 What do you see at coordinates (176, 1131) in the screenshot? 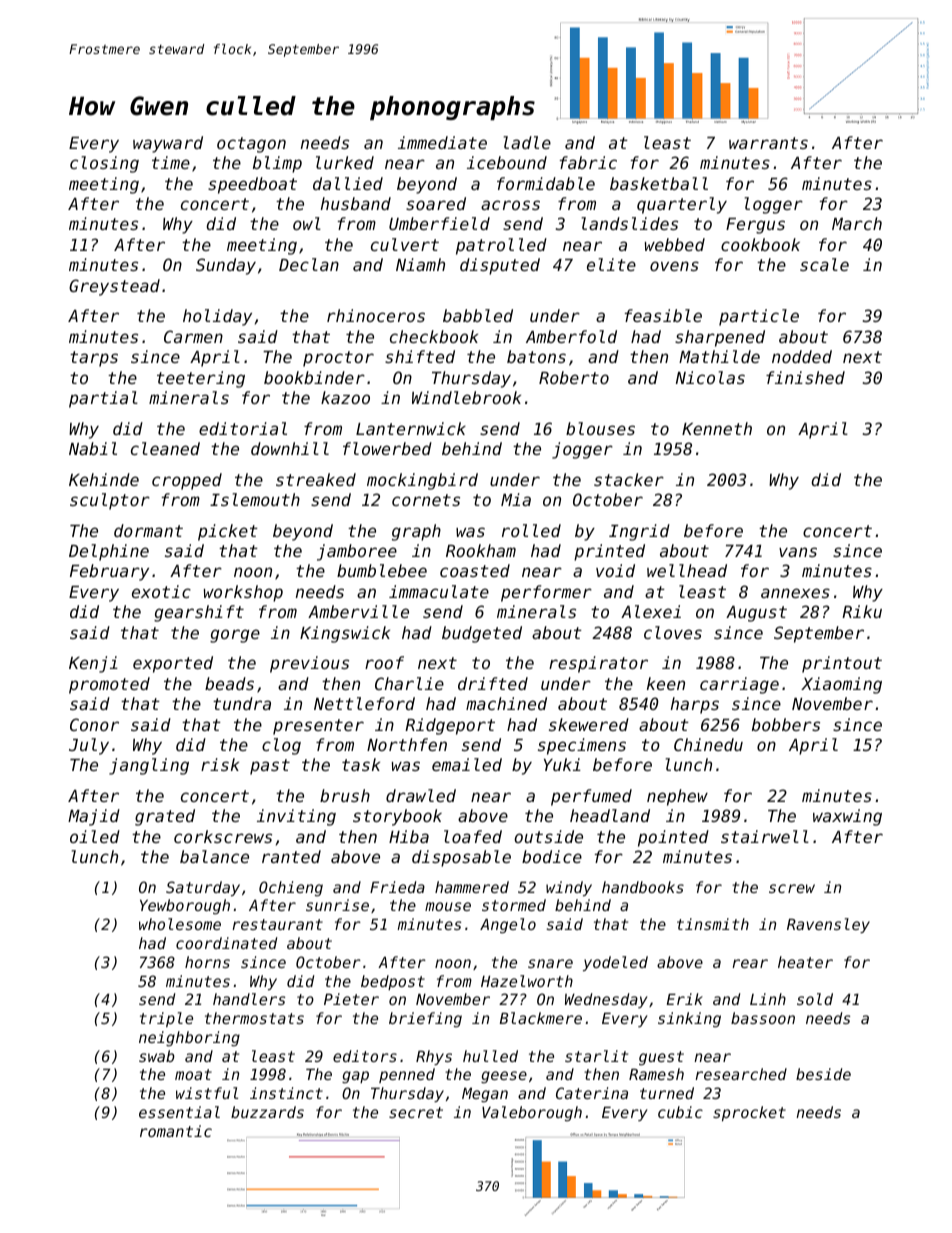
I see `romantic` at bounding box center [176, 1131].
